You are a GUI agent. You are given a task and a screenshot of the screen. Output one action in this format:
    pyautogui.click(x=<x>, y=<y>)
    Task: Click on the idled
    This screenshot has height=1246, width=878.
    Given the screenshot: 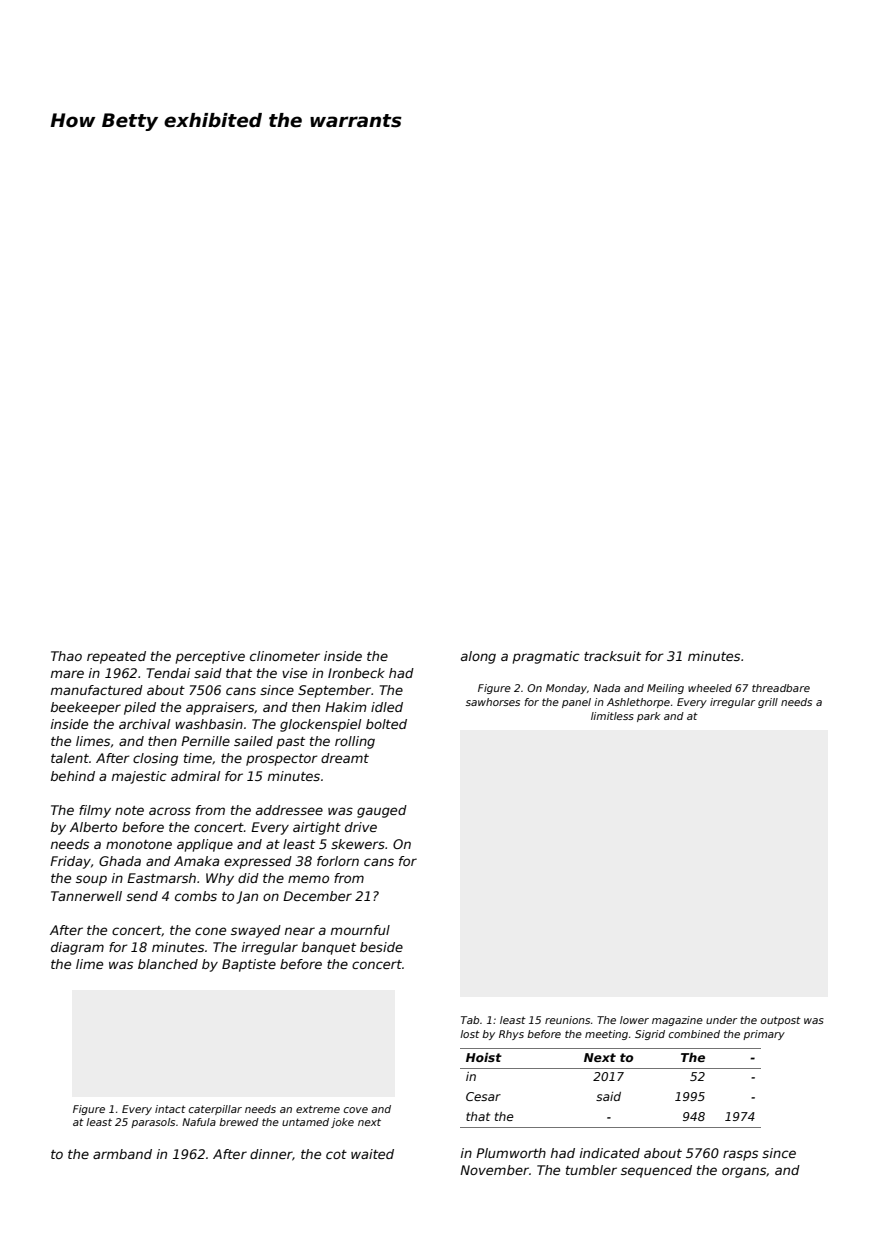 What is the action you would take?
    pyautogui.click(x=387, y=707)
